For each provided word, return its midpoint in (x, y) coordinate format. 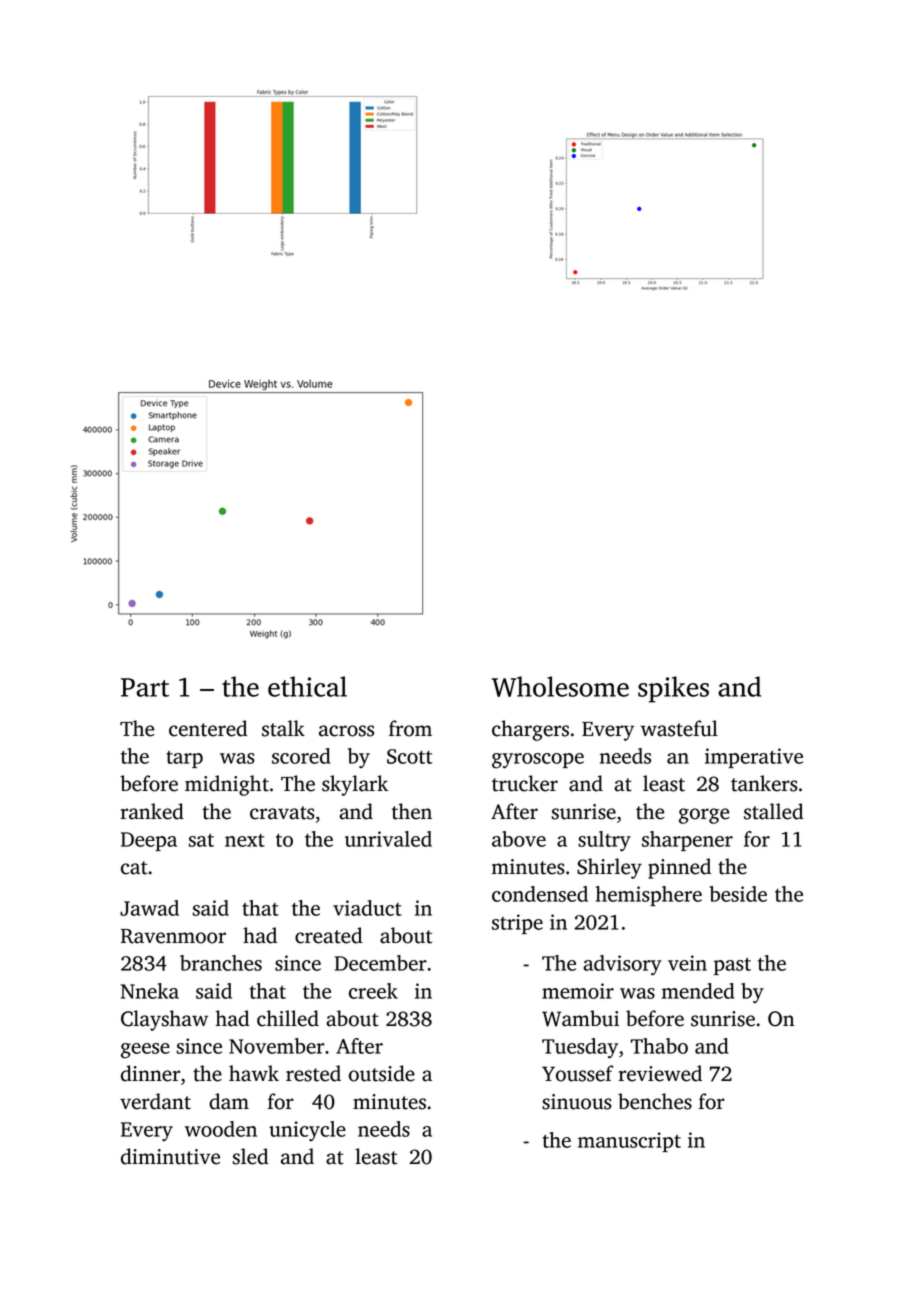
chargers (530, 730)
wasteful (679, 728)
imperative (754, 758)
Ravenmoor (173, 936)
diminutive (170, 1156)
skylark (355, 785)
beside (738, 894)
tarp (184, 759)
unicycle (307, 1131)
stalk (283, 728)
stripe (517, 924)
